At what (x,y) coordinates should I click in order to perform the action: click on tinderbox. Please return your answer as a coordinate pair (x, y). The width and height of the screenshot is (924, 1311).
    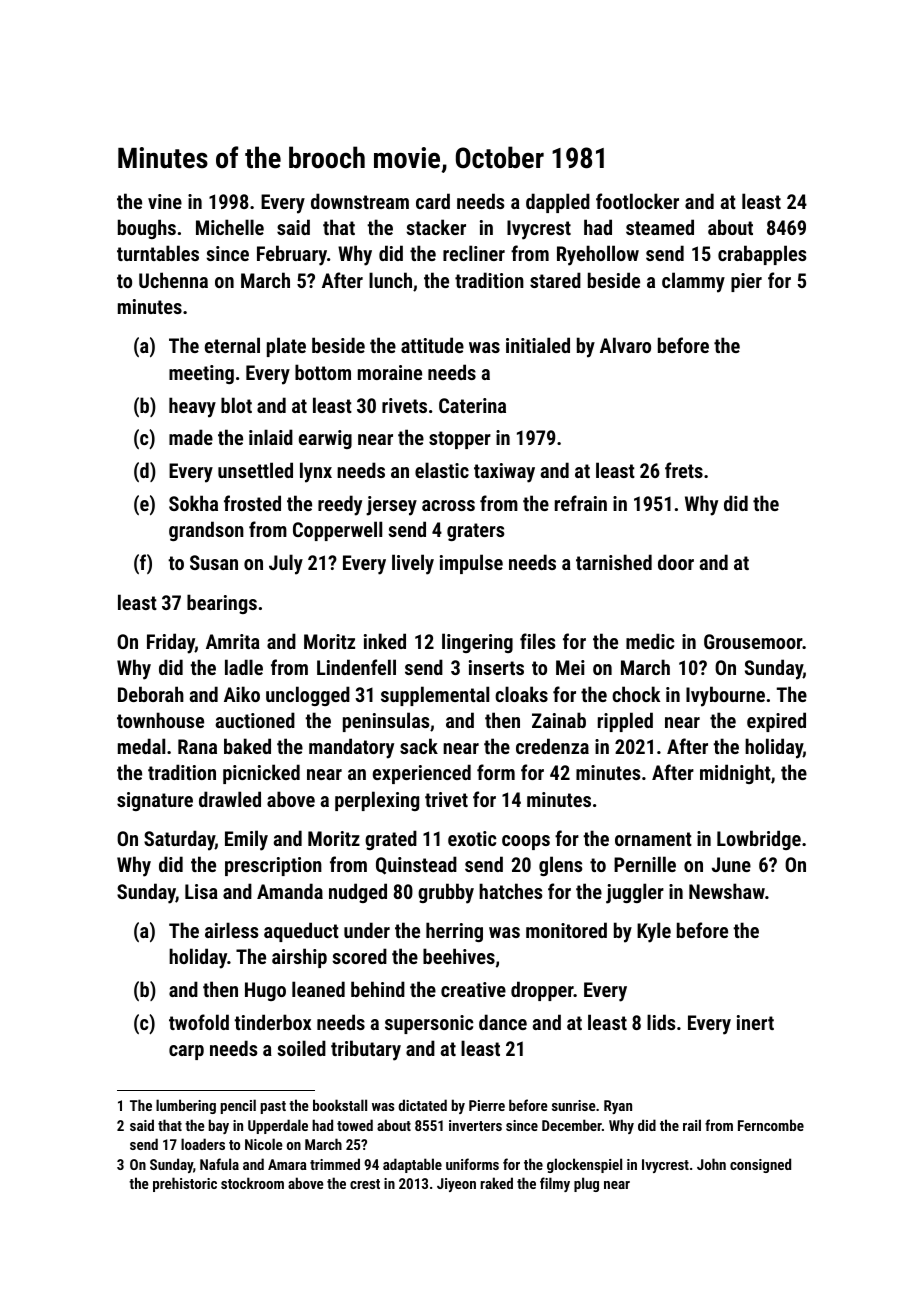
    Looking at the image, I should click on (272, 1022).
